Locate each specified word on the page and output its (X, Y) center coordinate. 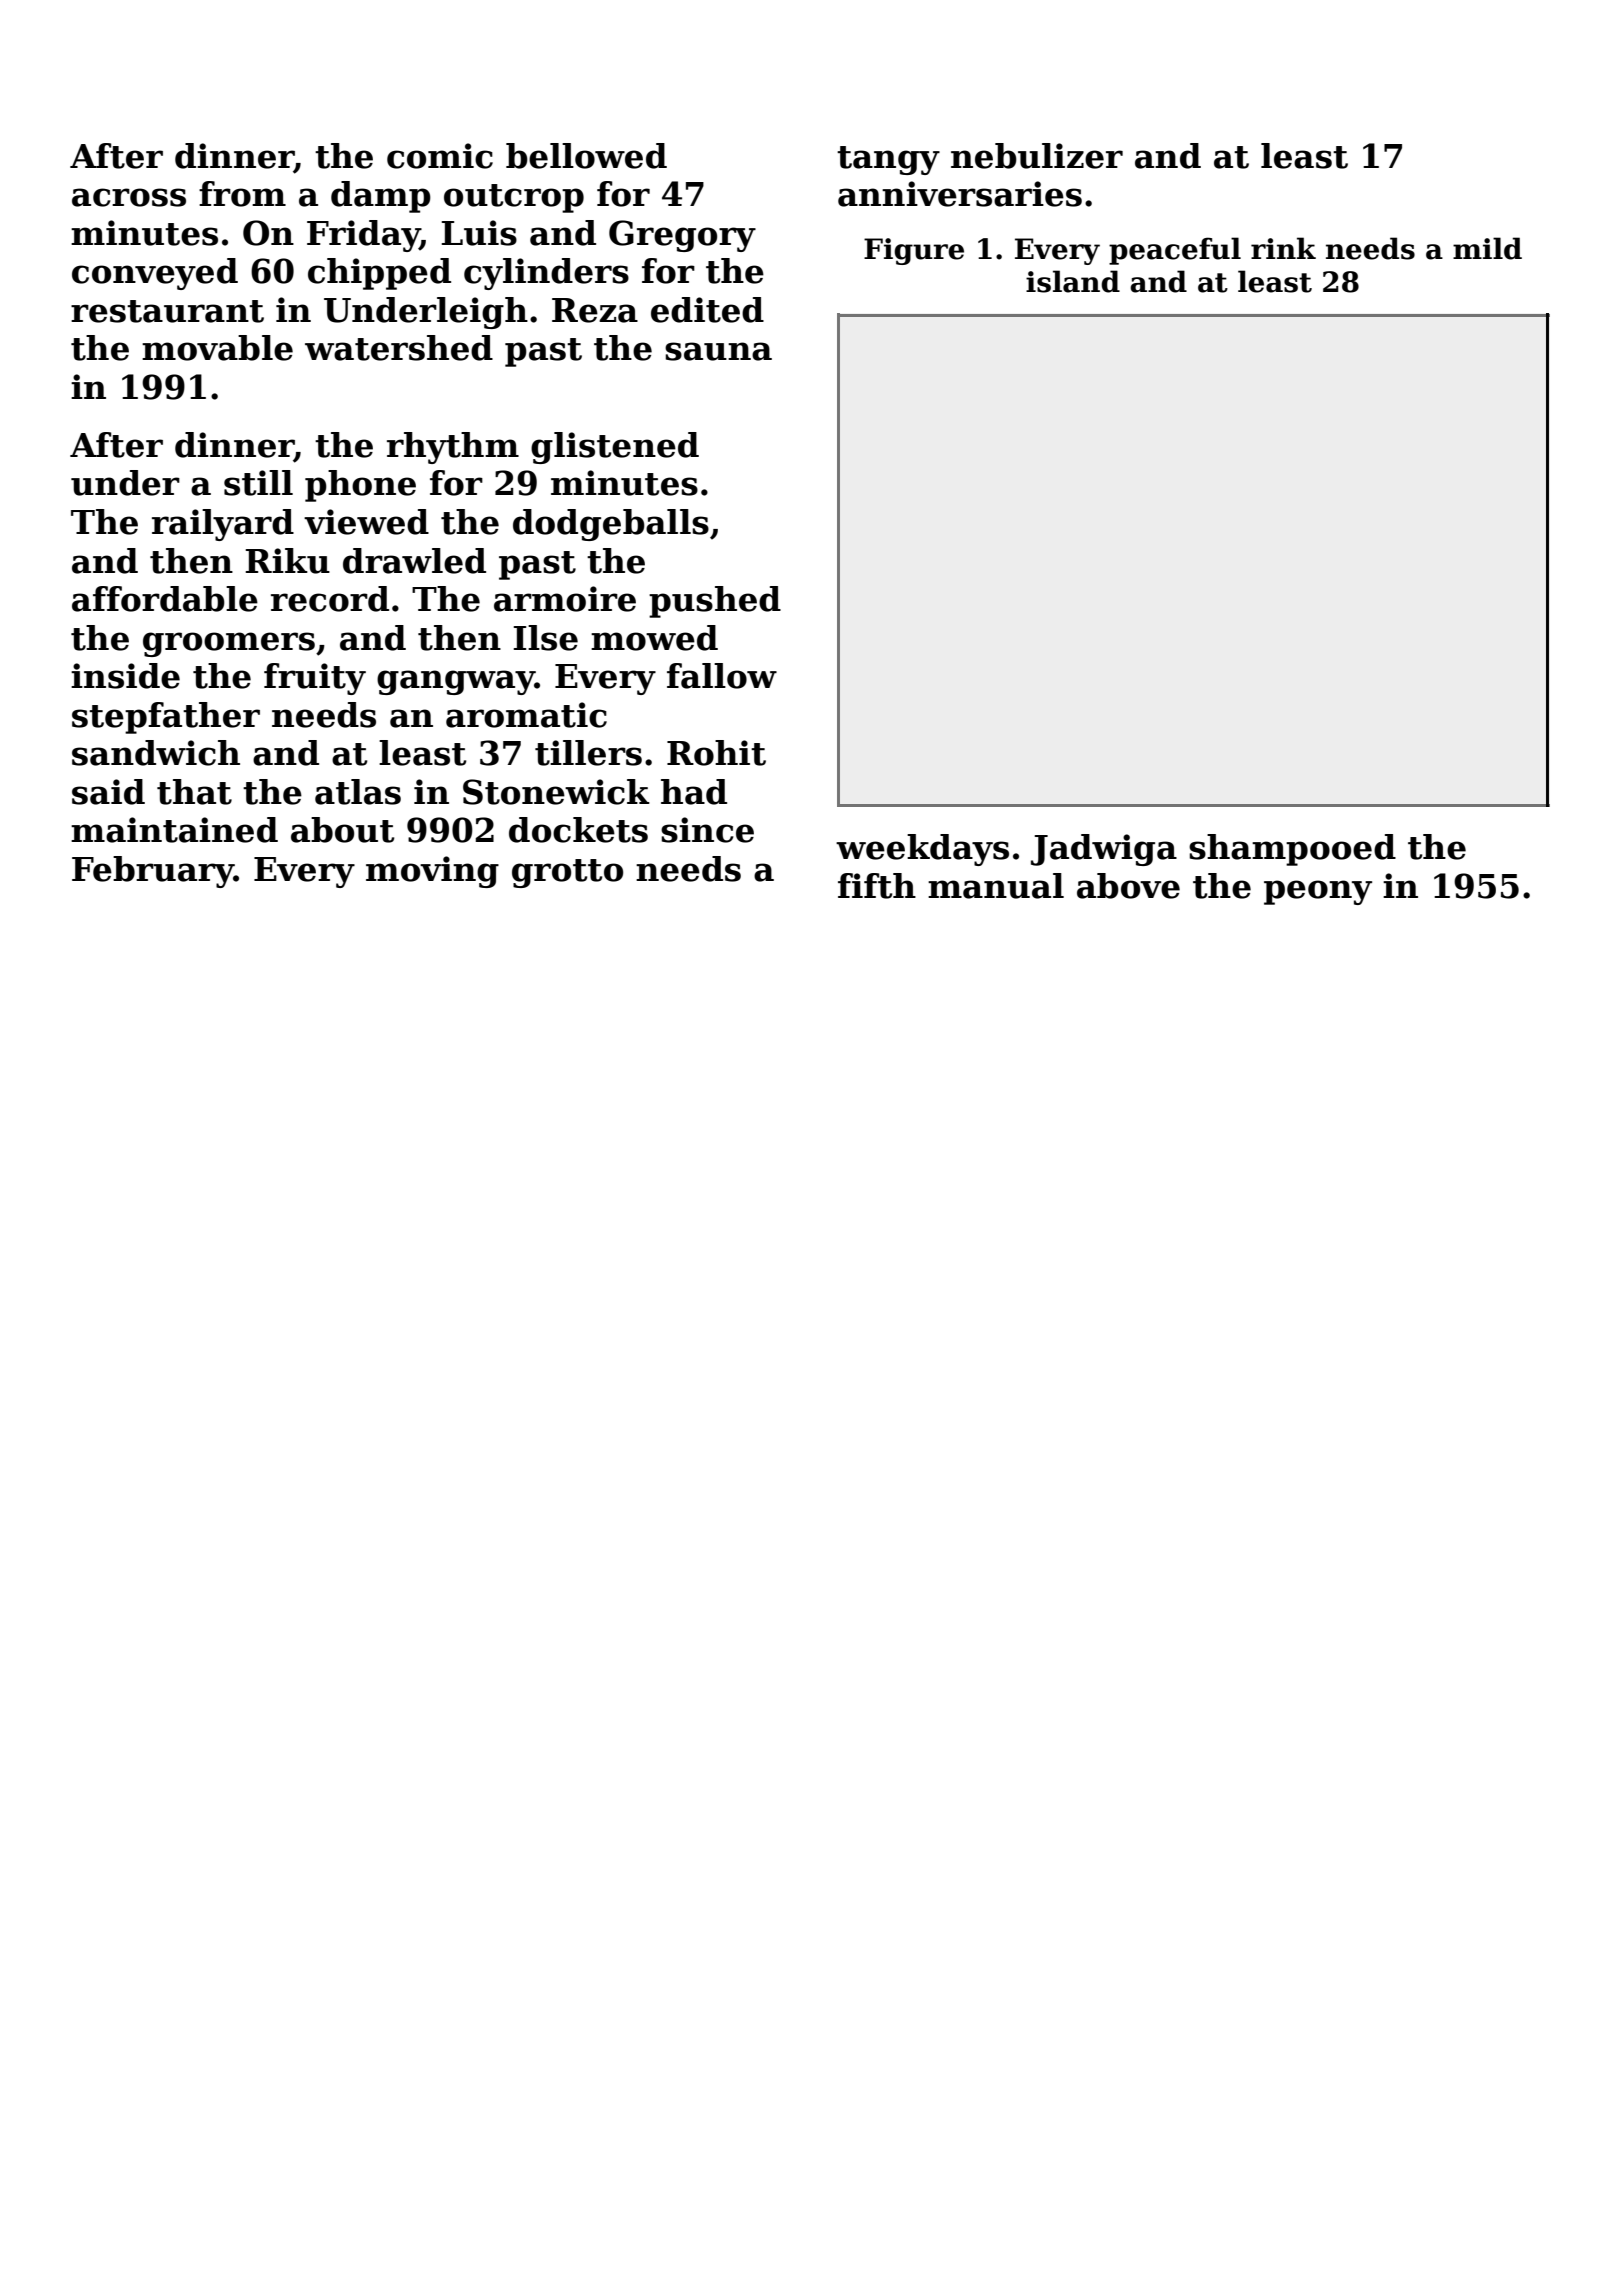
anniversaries (960, 194)
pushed (715, 602)
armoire (565, 599)
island (1073, 281)
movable (217, 348)
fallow (722, 676)
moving (432, 872)
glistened (615, 448)
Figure (914, 251)
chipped (379, 274)
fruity (315, 679)
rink (1283, 248)
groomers (229, 644)
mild (1487, 248)
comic (440, 156)
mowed (654, 638)
